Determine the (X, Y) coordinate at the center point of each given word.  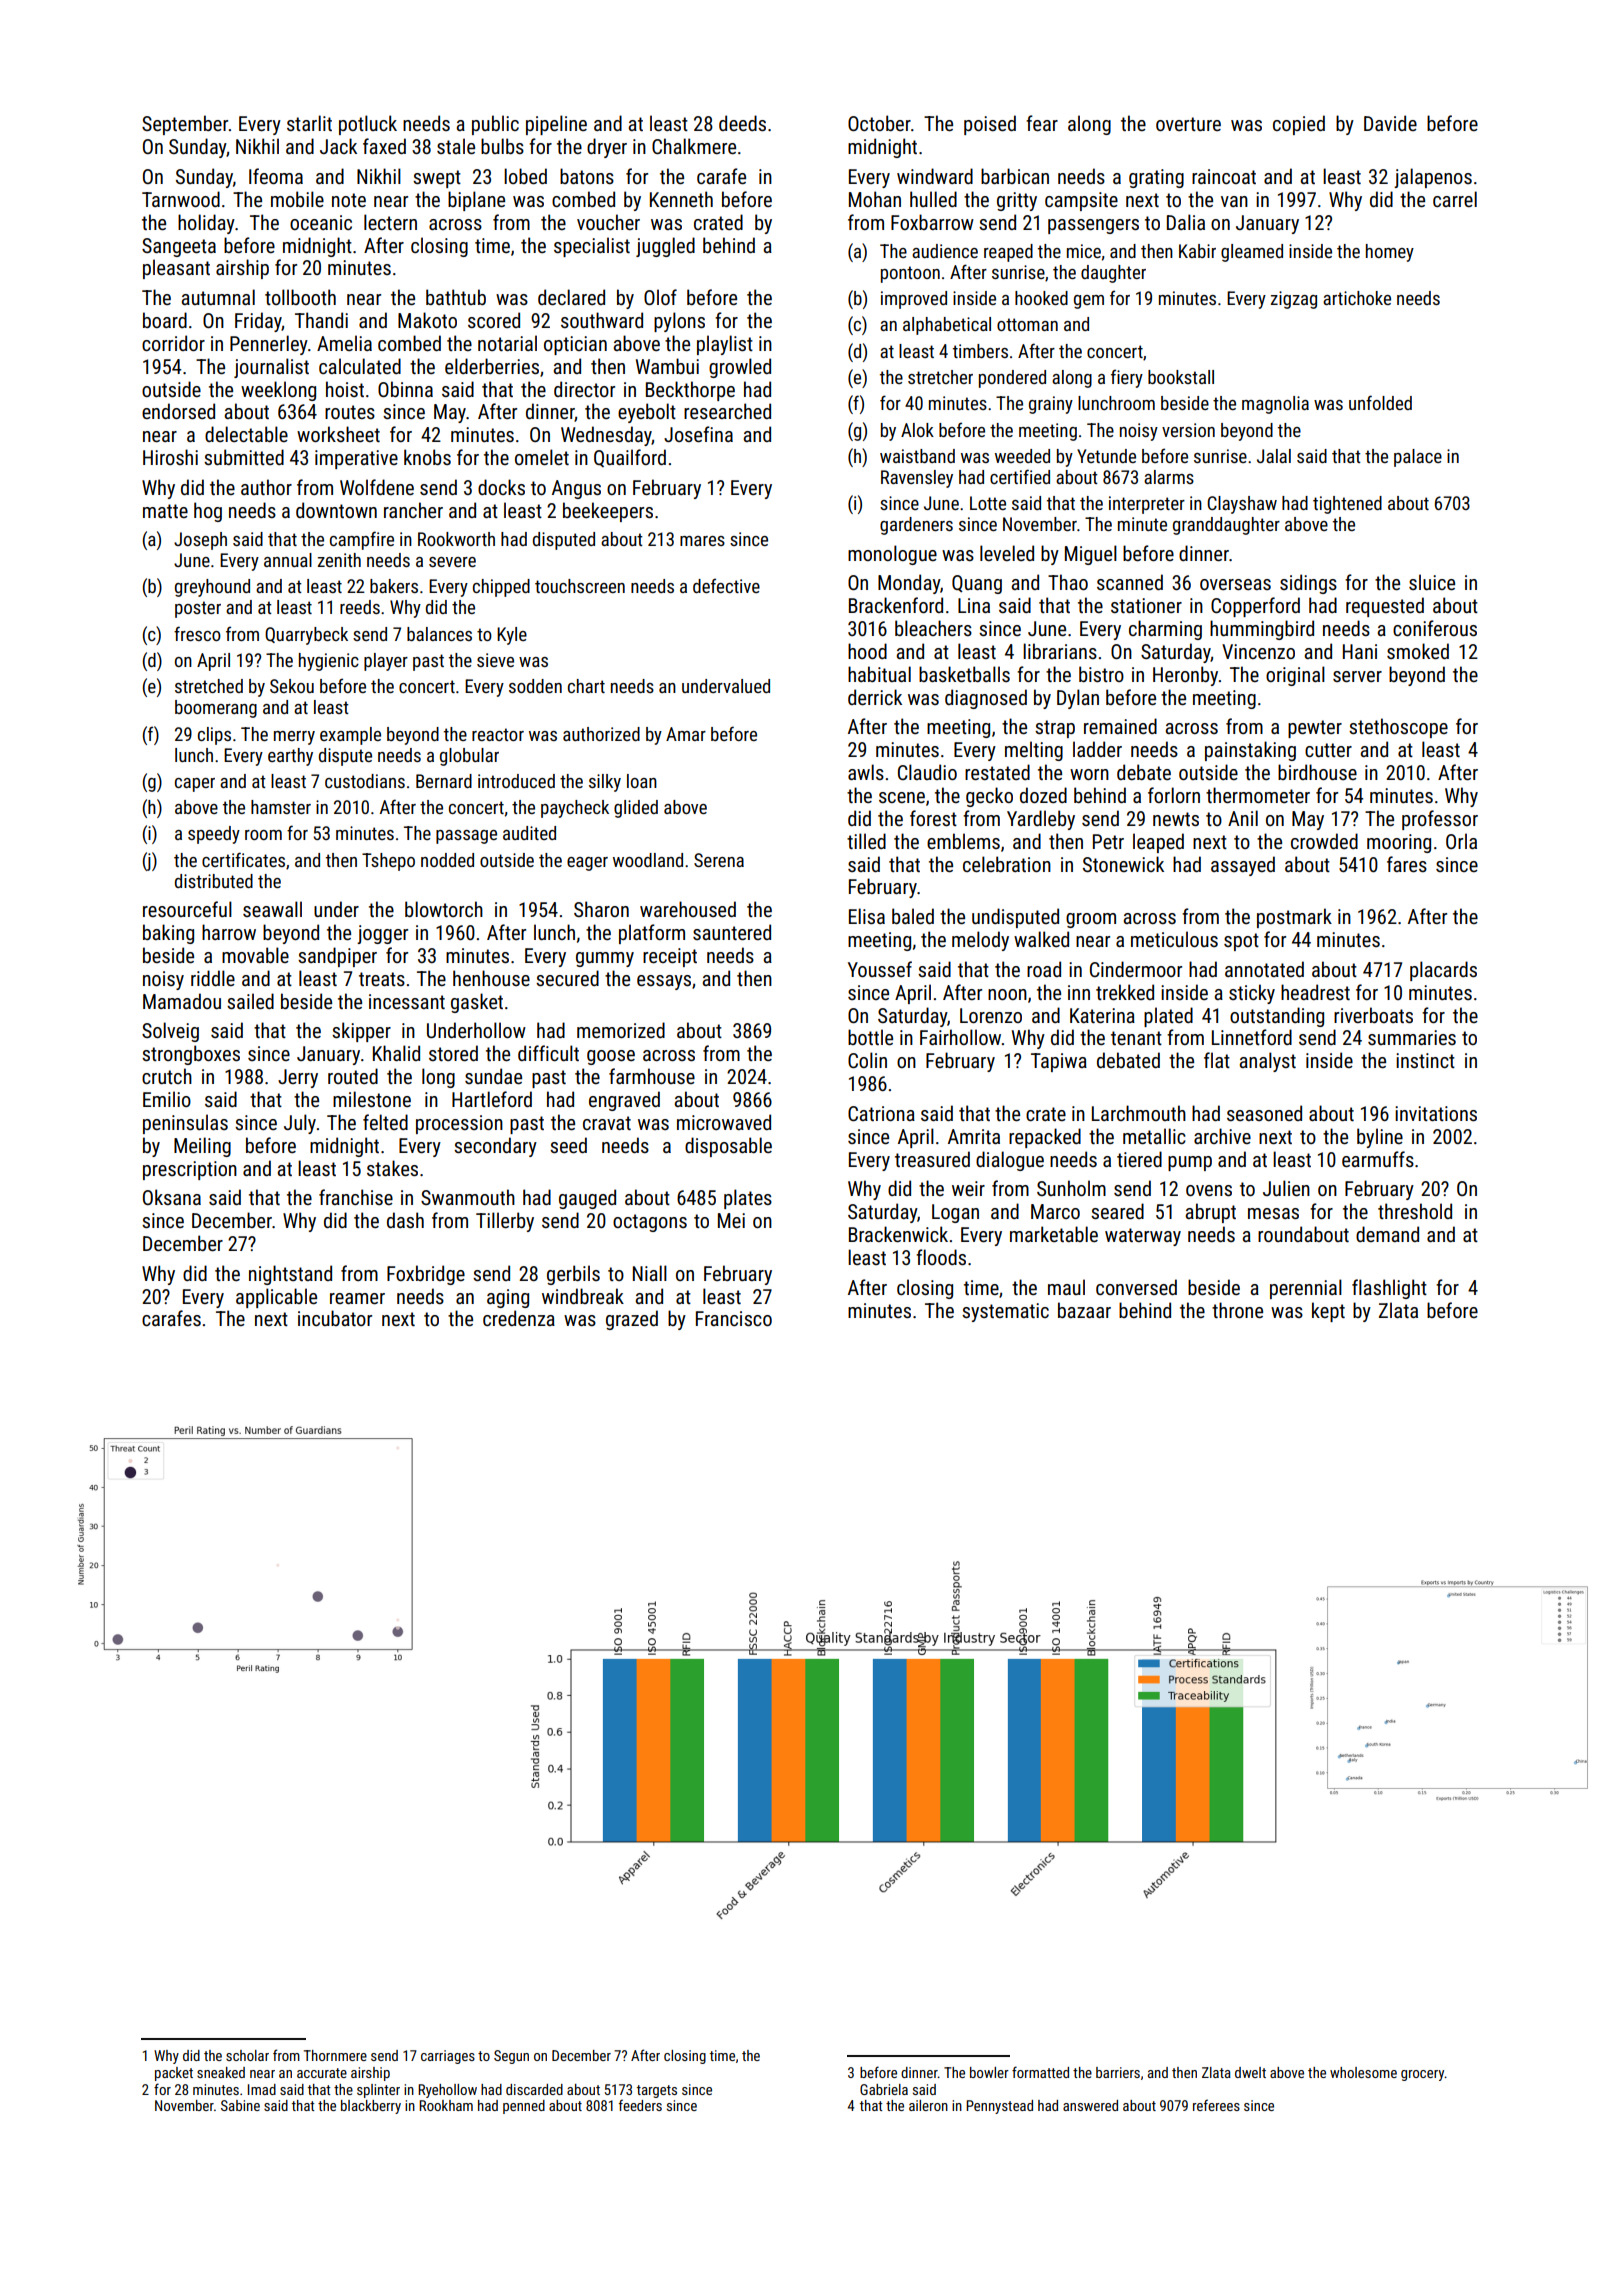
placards (1443, 971)
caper (195, 785)
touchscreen (580, 586)
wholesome (1363, 2072)
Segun (511, 2057)
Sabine (240, 2105)
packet (174, 2074)
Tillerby (505, 1222)
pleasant (176, 269)
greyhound (212, 588)
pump (1190, 1163)
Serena (719, 860)
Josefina (698, 434)
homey (1390, 253)
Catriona (881, 1113)
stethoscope (1398, 728)
